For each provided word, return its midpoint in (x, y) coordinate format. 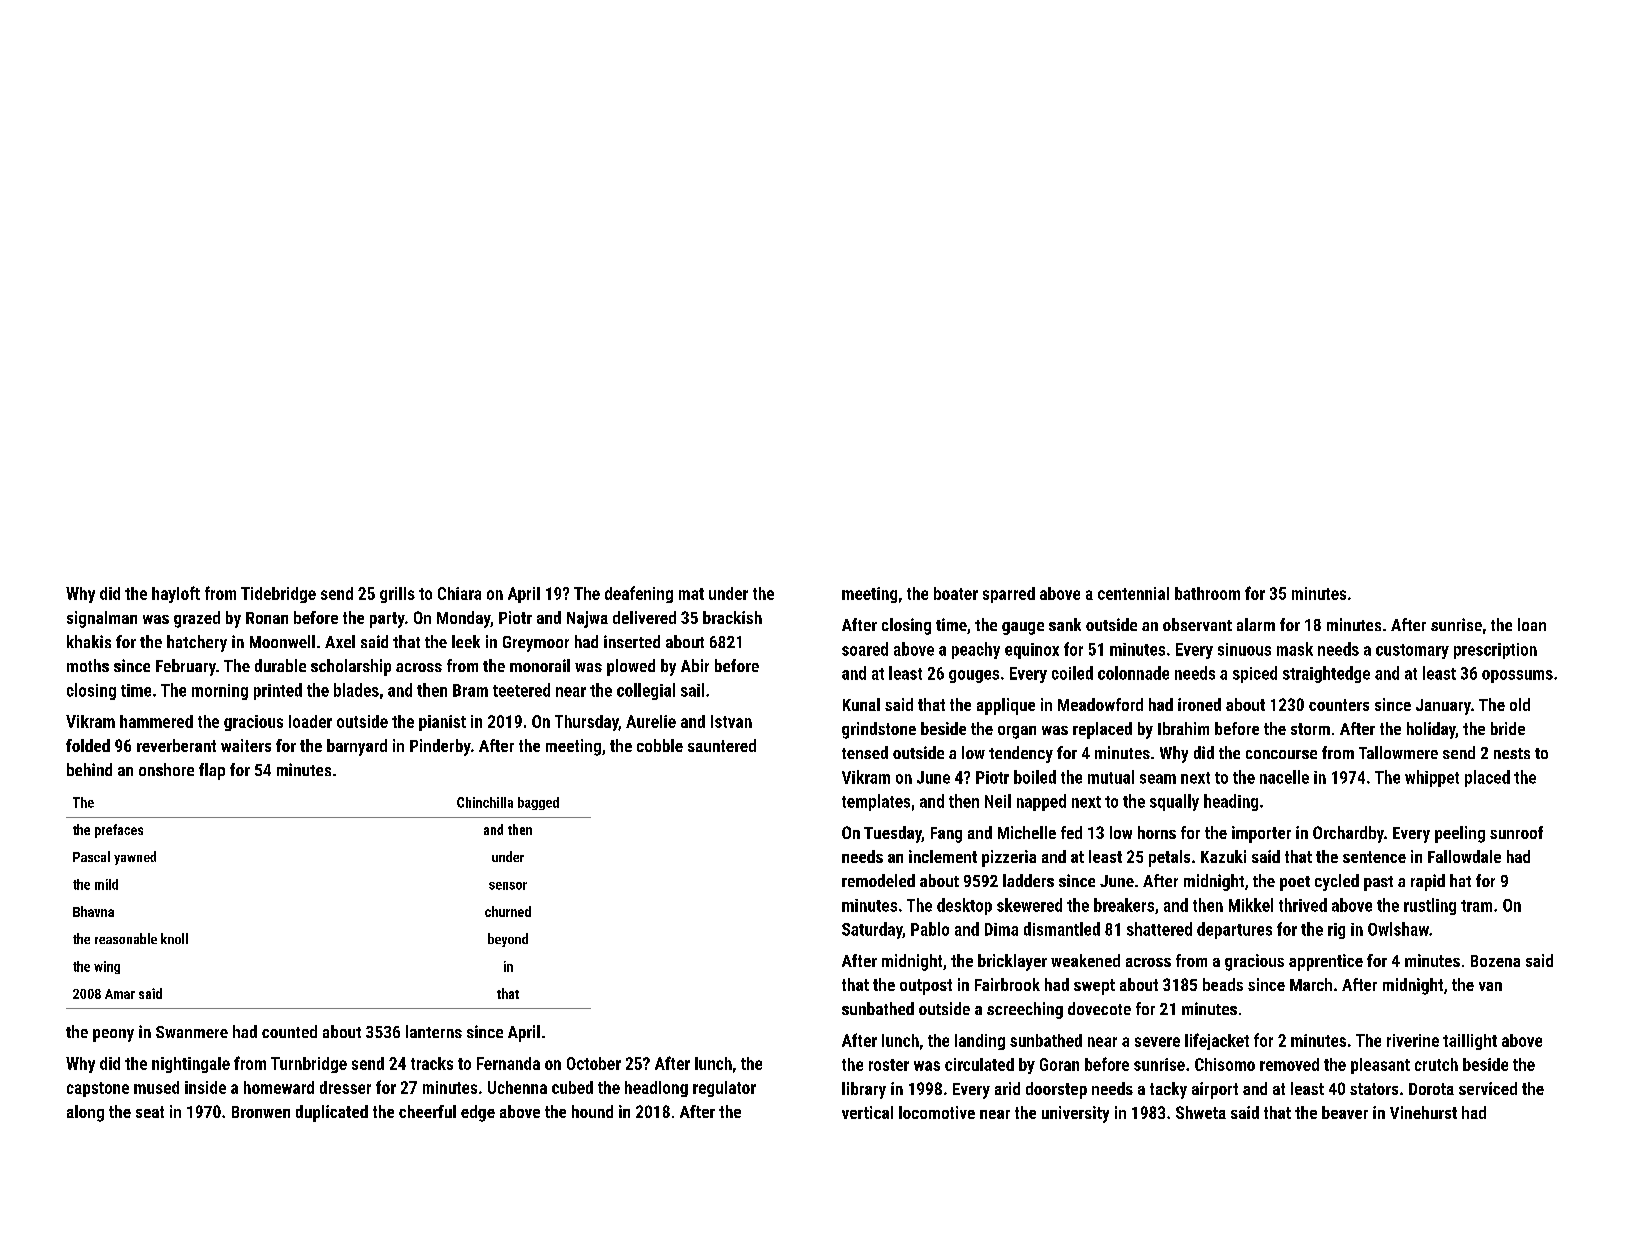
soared (865, 649)
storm (1310, 729)
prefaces (119, 831)
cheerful (427, 1111)
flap (212, 771)
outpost (926, 987)
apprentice (1326, 962)
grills (397, 595)
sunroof (1516, 832)
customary (1412, 651)
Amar (120, 994)
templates (876, 802)
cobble (660, 745)
